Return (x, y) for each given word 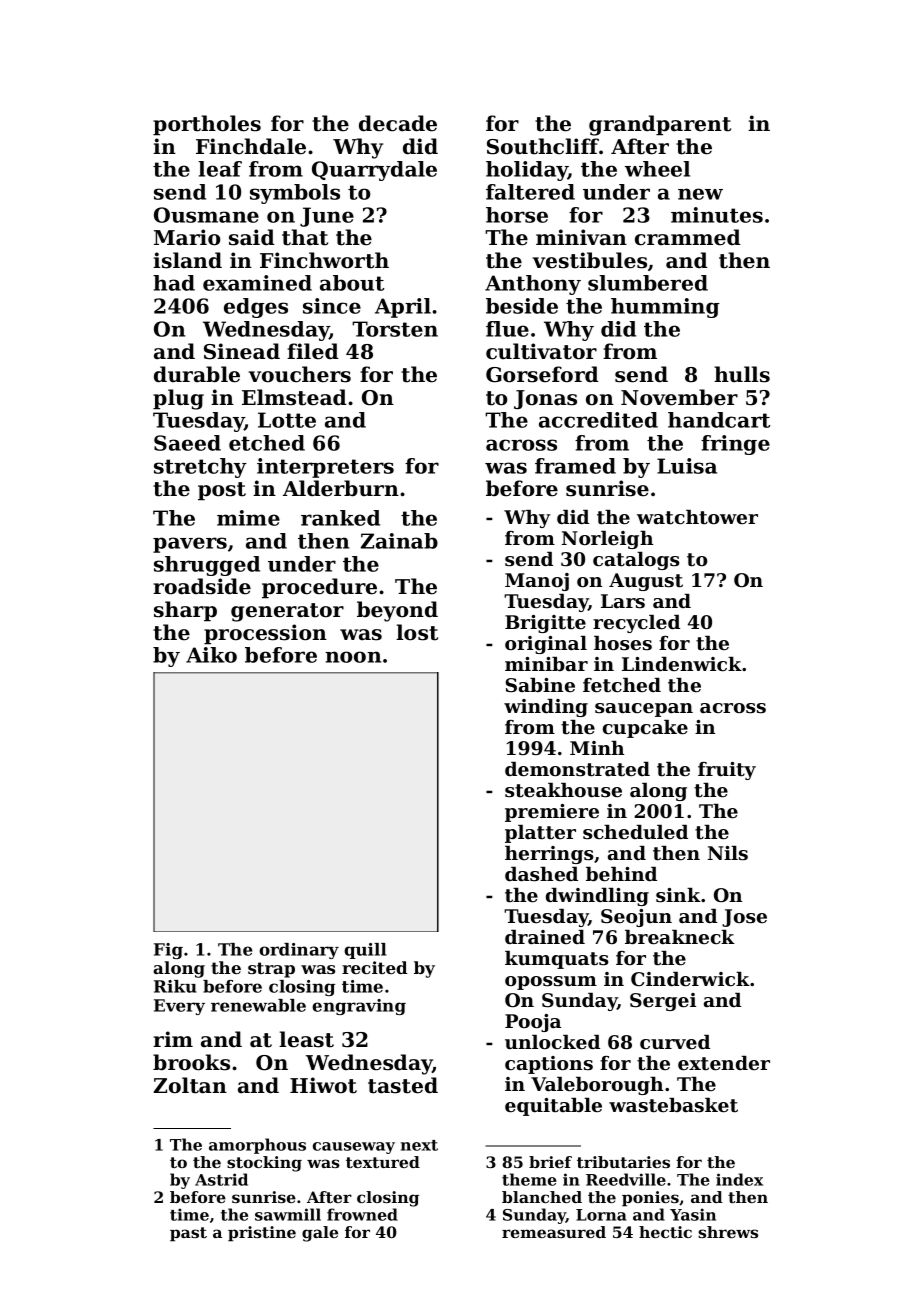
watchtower (697, 517)
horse (517, 215)
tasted (403, 1085)
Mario (187, 237)
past (188, 1234)
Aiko (211, 655)
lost (417, 632)
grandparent (660, 125)
